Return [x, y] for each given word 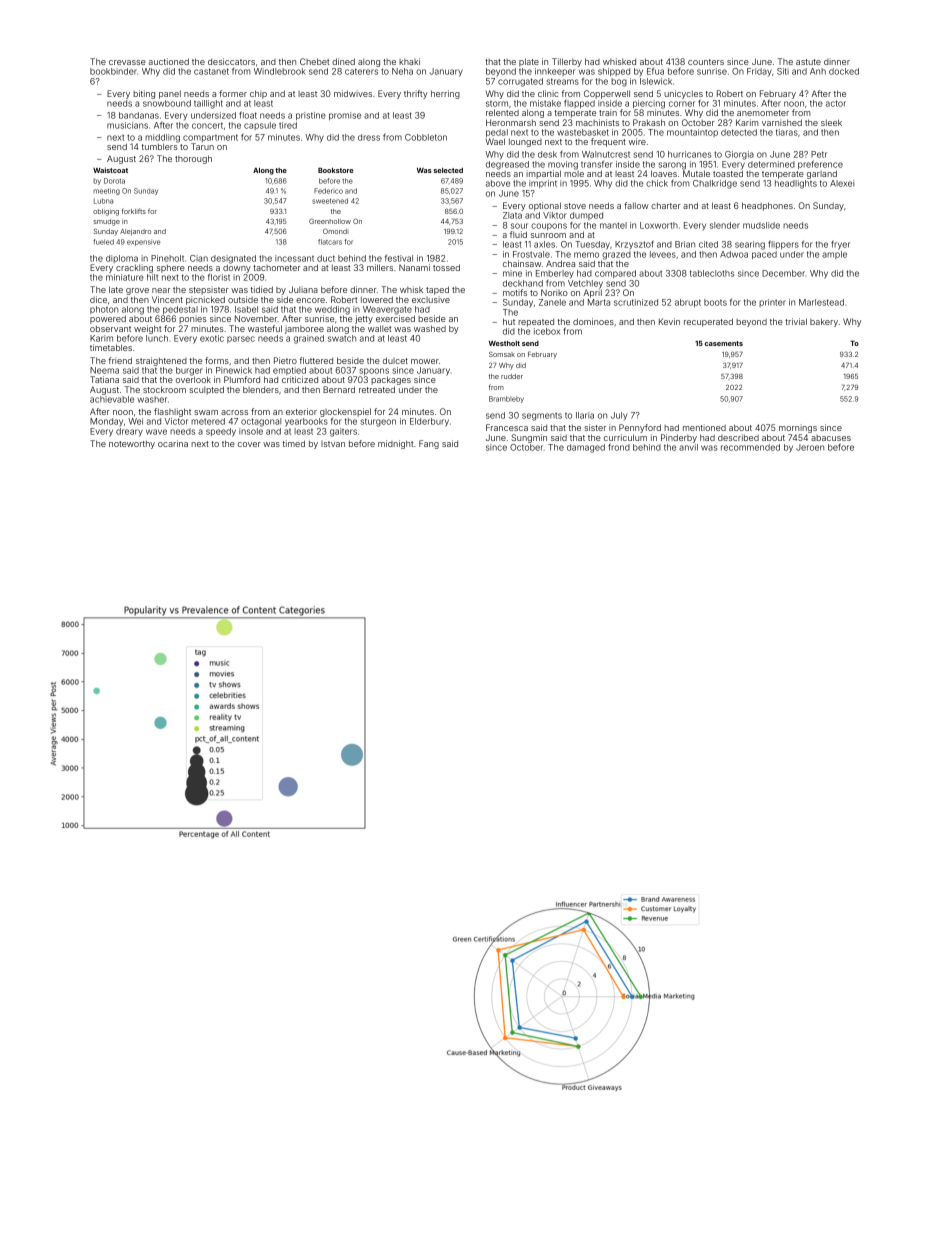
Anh [818, 71]
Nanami [414, 267]
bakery [824, 322]
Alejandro [135, 232]
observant [110, 328]
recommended [750, 447]
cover [249, 444]
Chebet [314, 61]
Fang [429, 444]
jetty [364, 319]
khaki [409, 61]
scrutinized [636, 302]
